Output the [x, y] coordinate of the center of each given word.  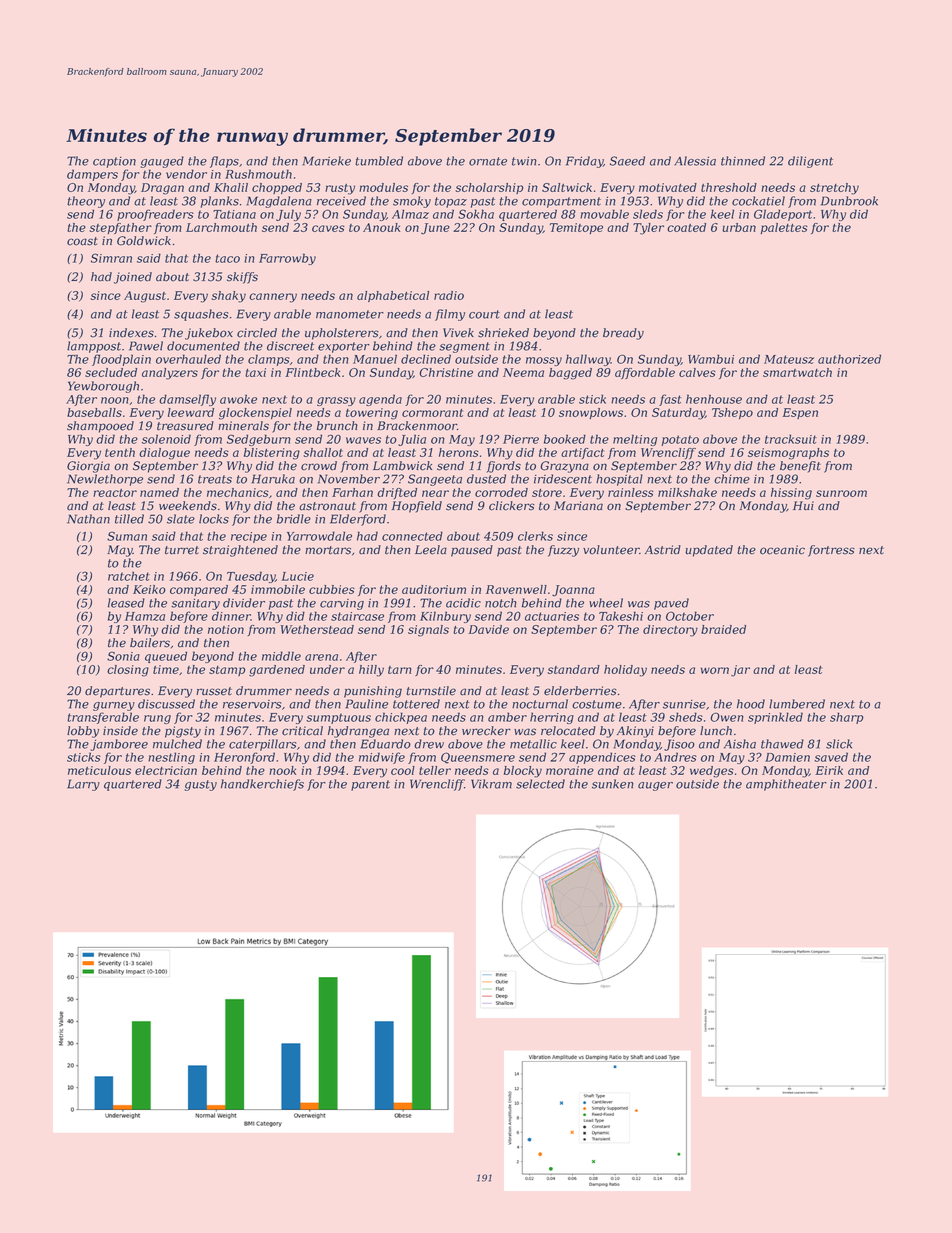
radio [449, 295]
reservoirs [252, 704]
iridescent [563, 479]
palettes [784, 228]
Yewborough [103, 387]
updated [709, 551]
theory [86, 202]
